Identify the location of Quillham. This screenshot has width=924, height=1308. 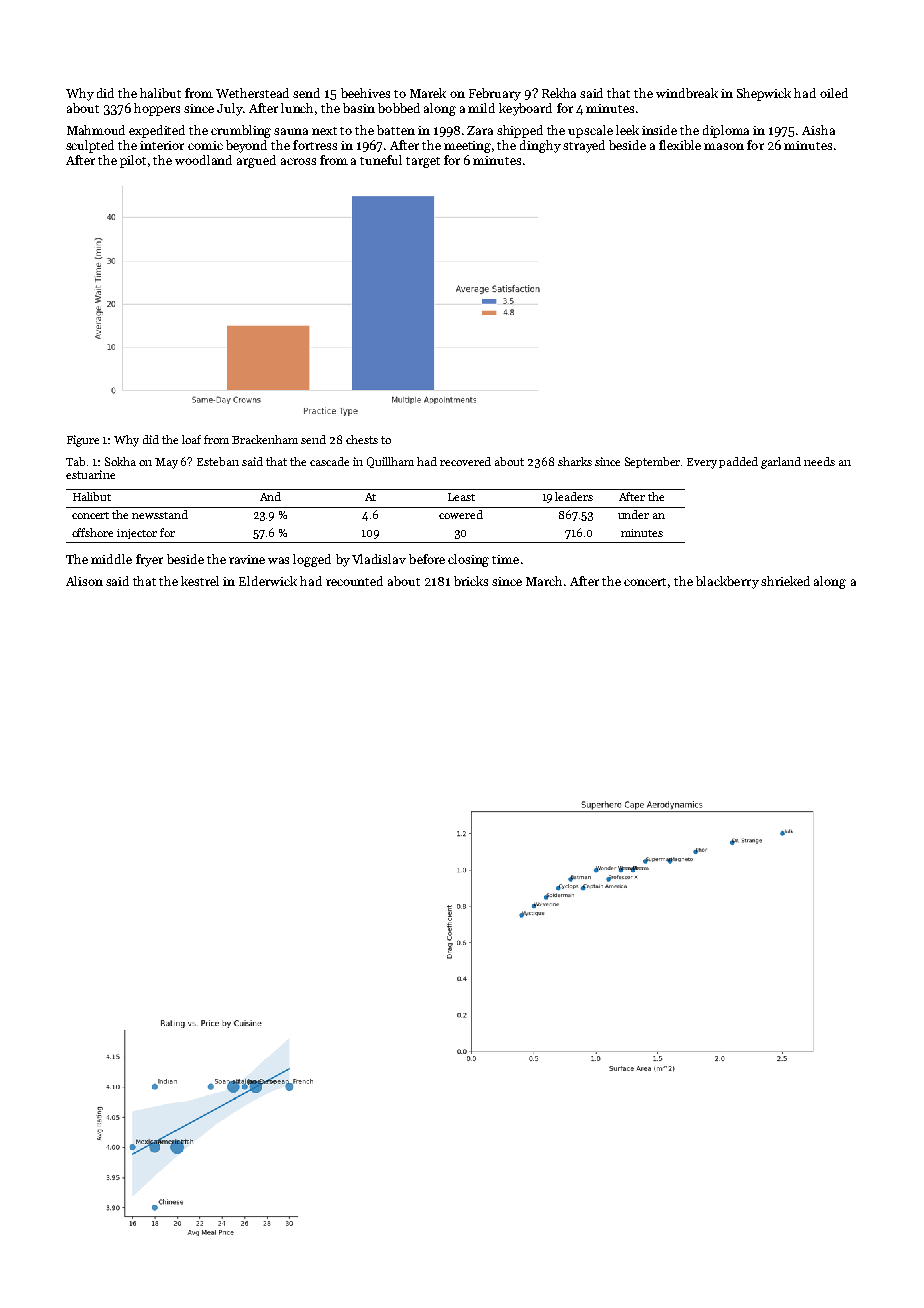
(390, 462).
